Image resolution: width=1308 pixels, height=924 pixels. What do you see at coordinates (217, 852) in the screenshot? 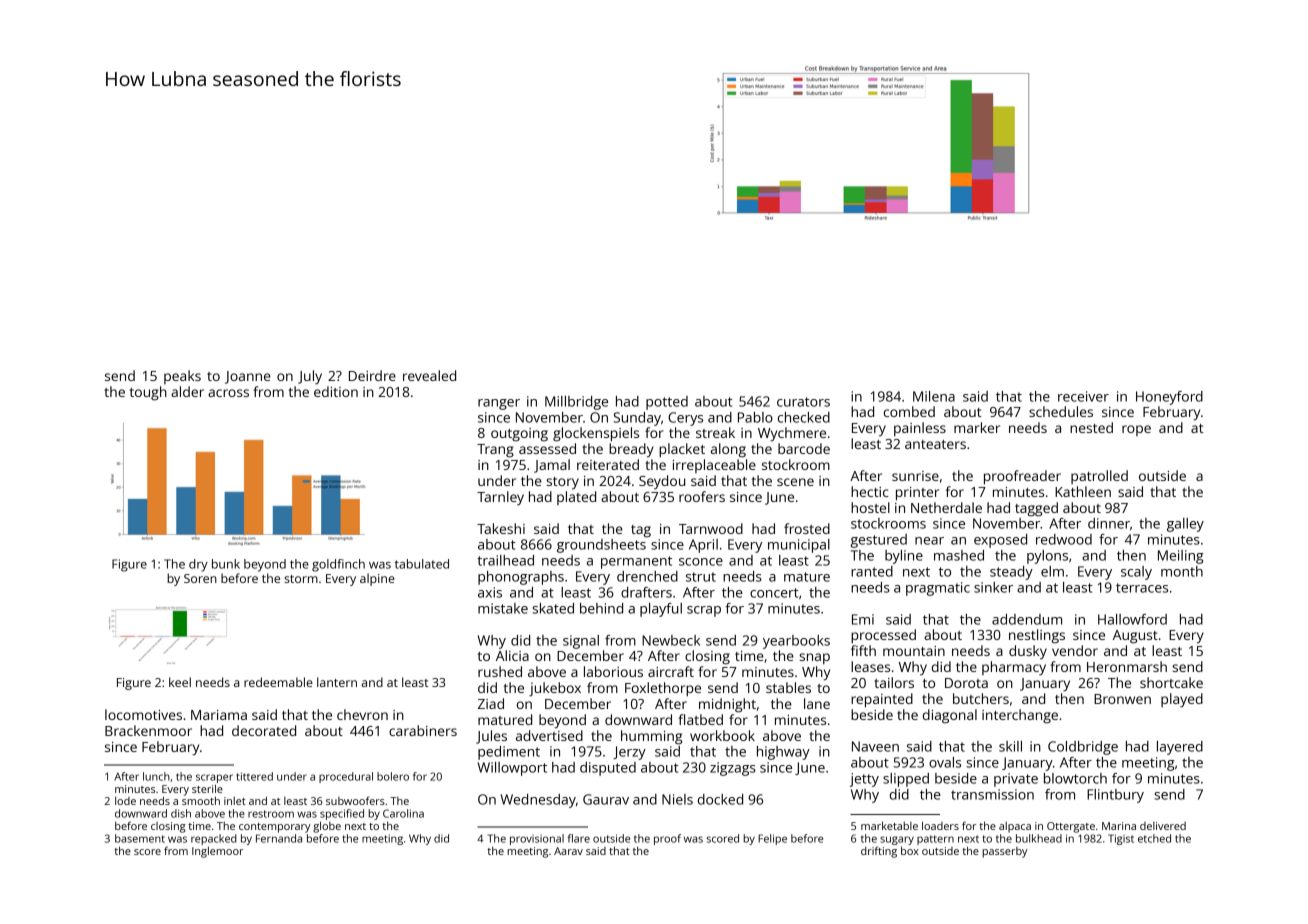
I see `Inglemoor` at bounding box center [217, 852].
